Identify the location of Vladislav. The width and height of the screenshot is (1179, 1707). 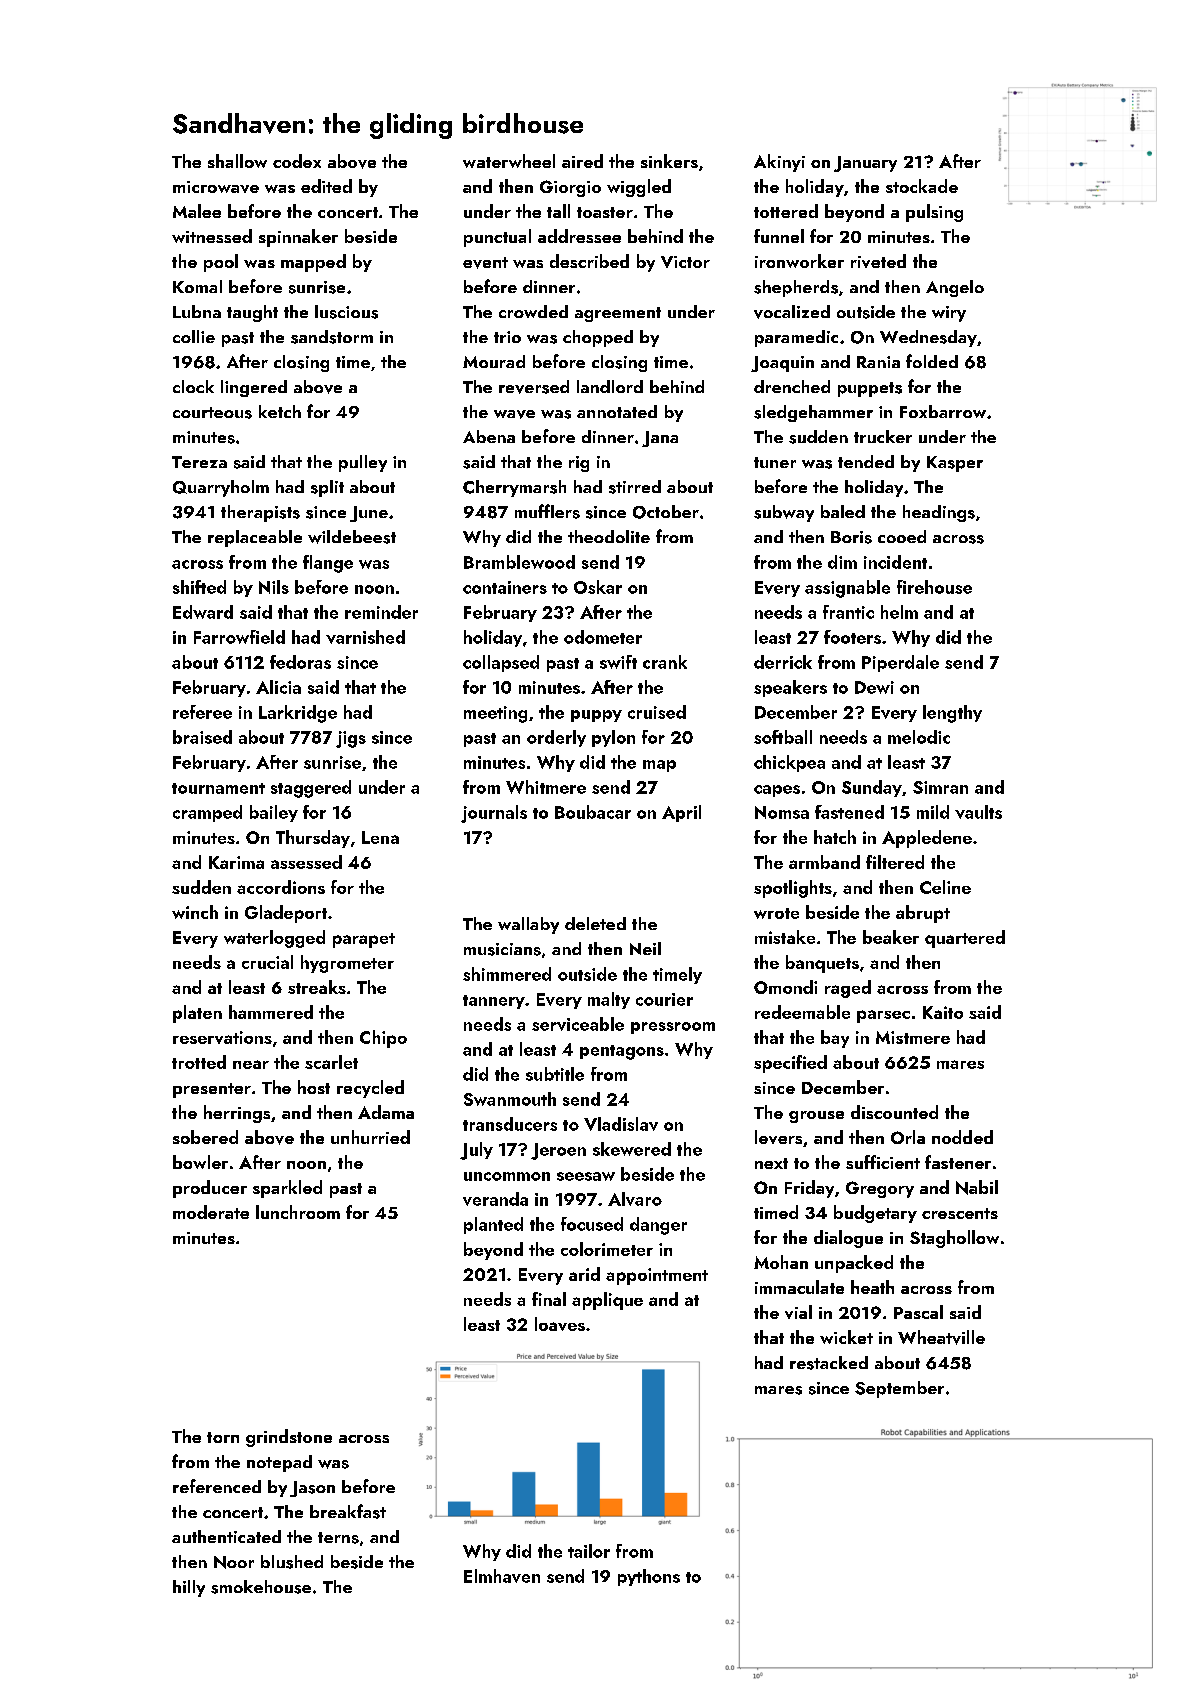
(621, 1124).
